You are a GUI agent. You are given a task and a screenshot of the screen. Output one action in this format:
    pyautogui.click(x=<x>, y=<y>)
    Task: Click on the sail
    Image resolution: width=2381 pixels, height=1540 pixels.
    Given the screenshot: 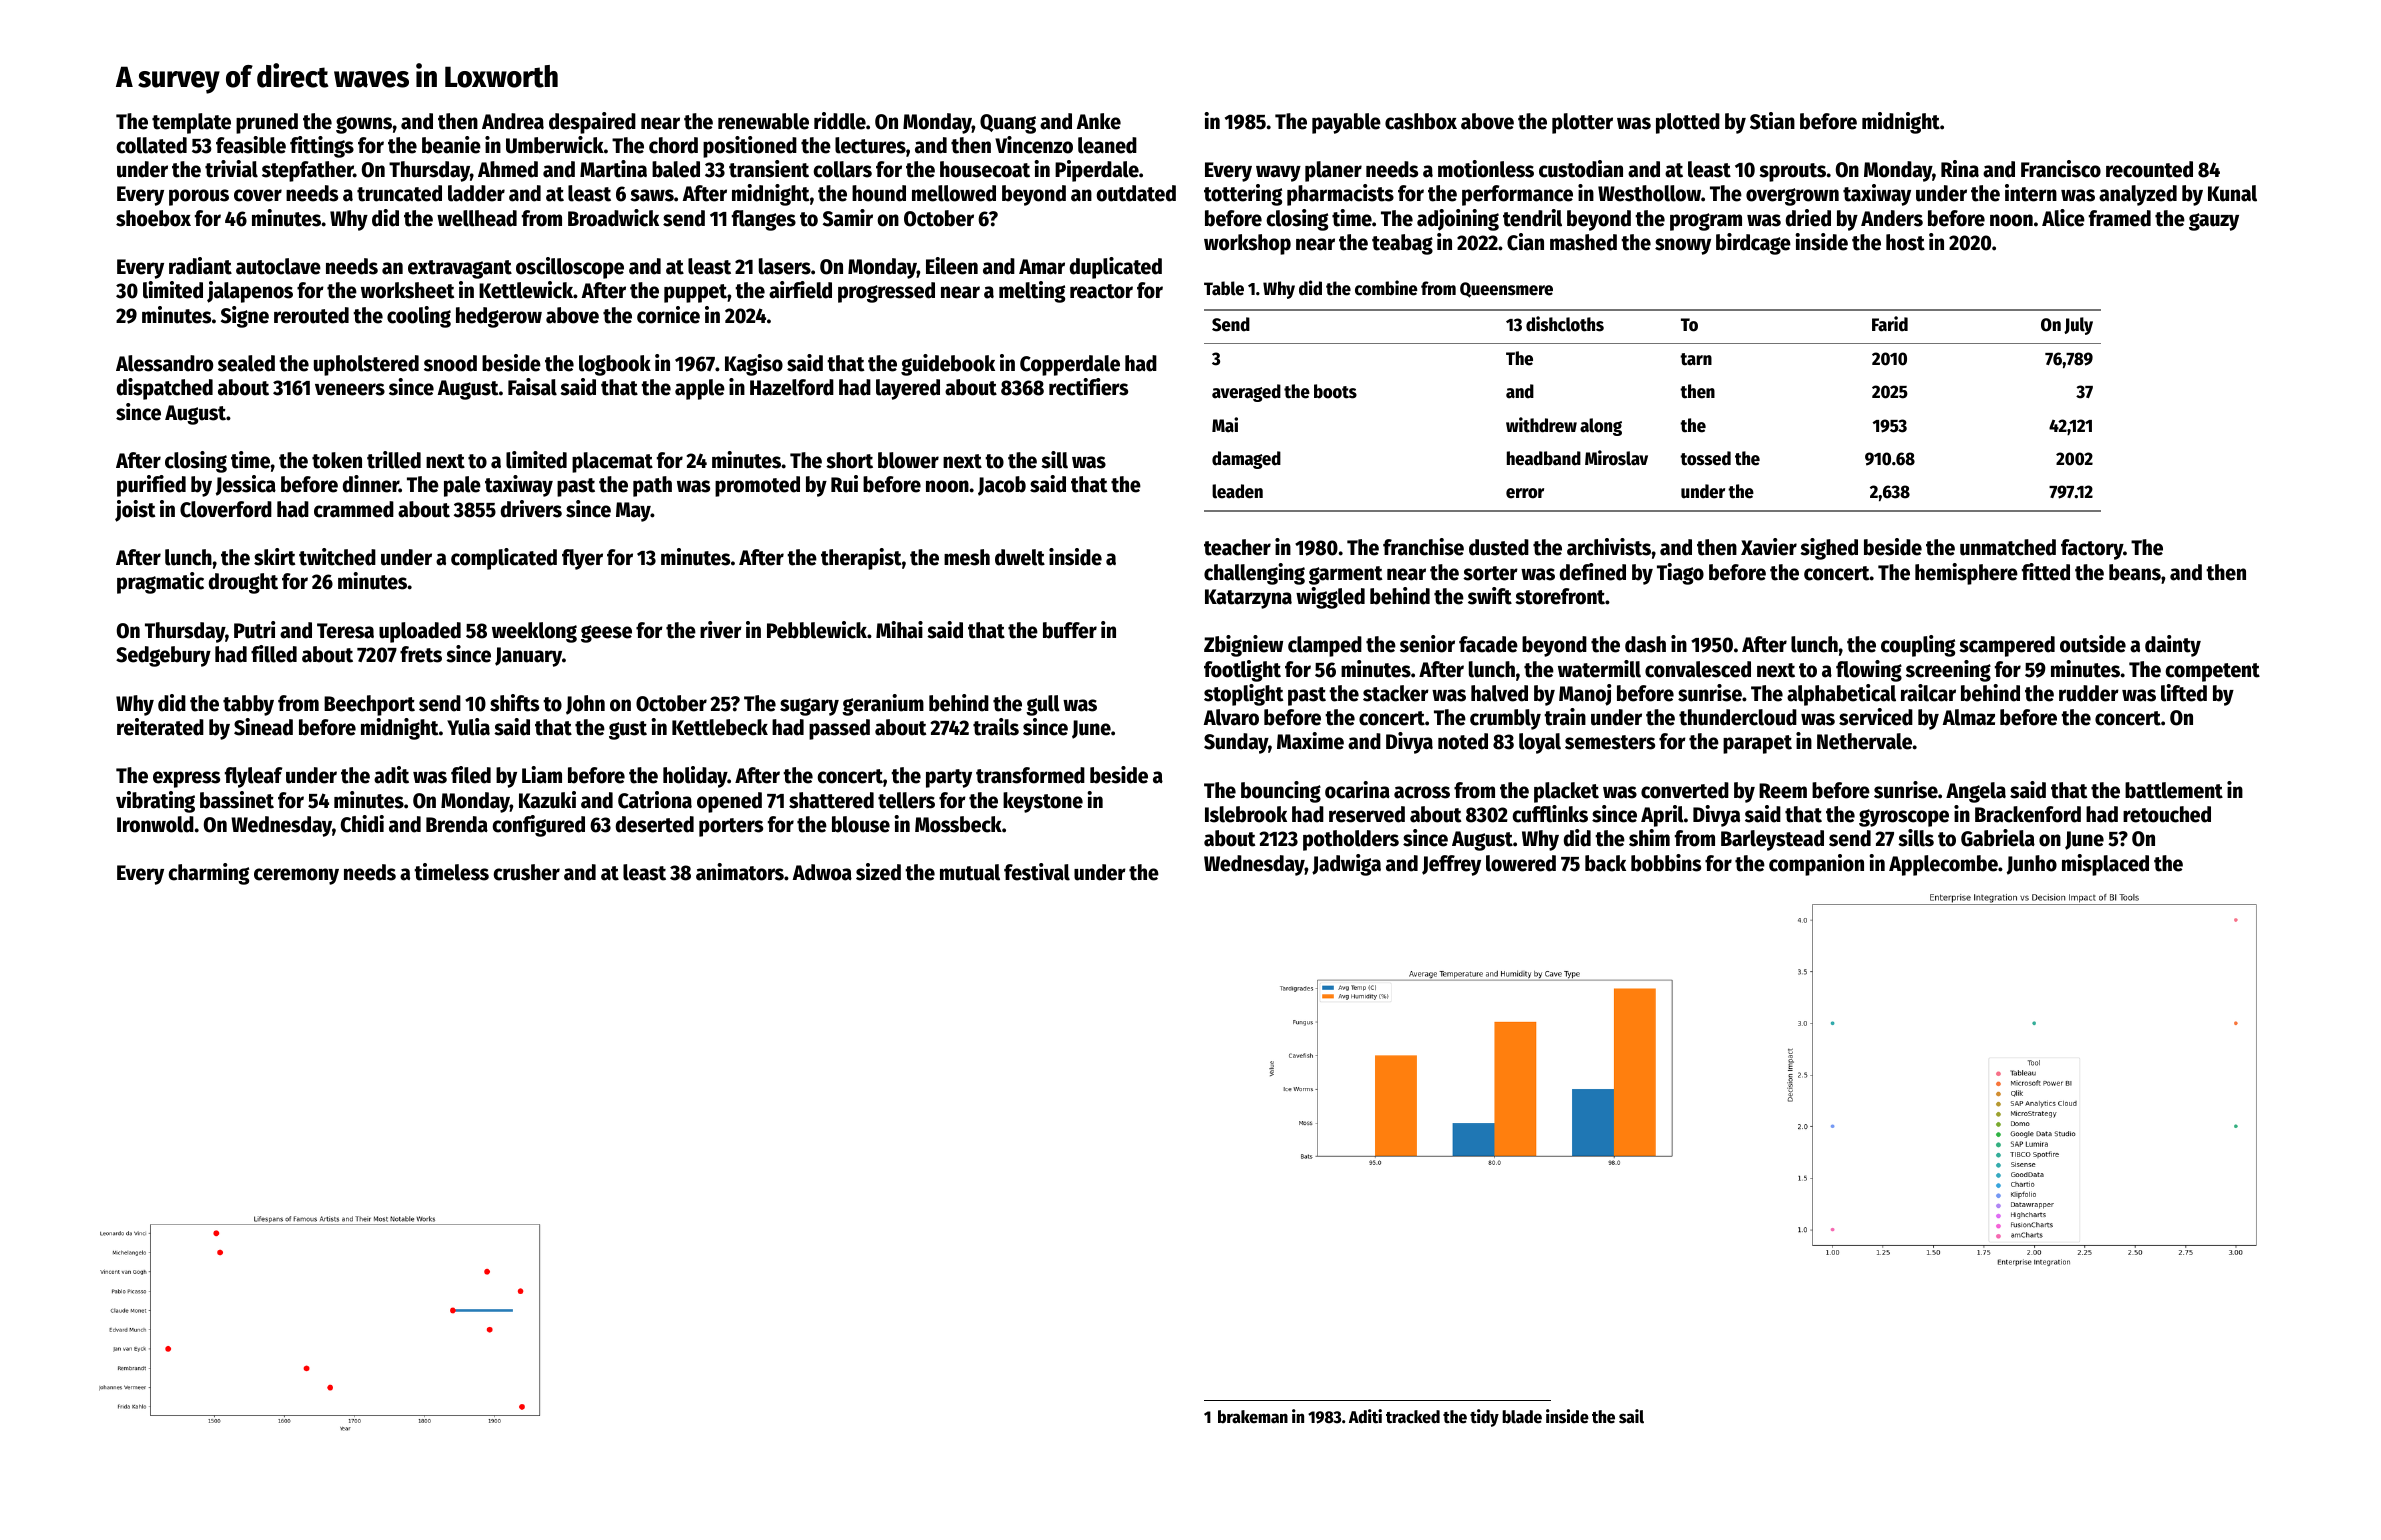 What is the action you would take?
    pyautogui.click(x=1631, y=1416)
